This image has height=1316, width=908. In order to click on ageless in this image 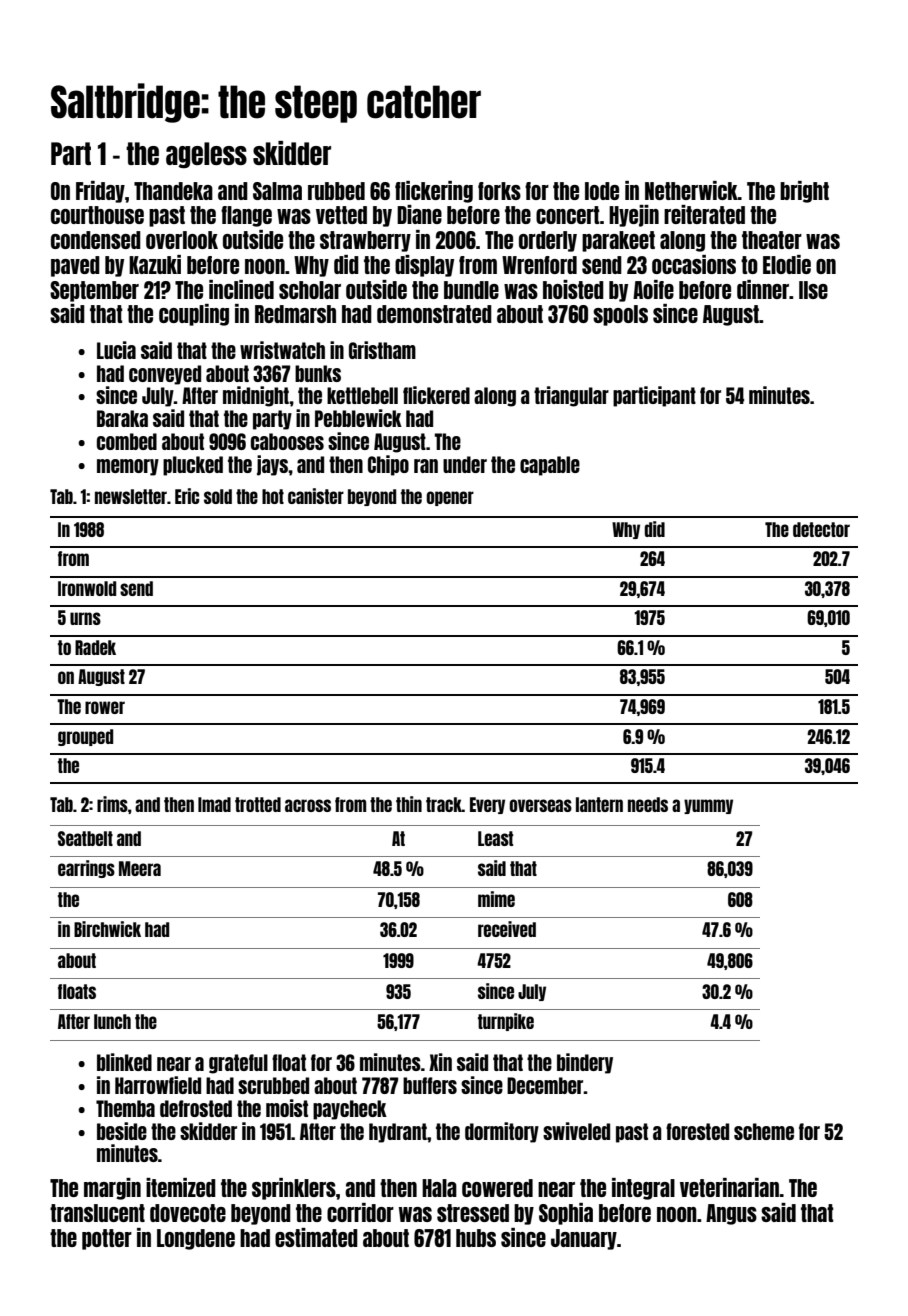, I will do `click(206, 155)`.
